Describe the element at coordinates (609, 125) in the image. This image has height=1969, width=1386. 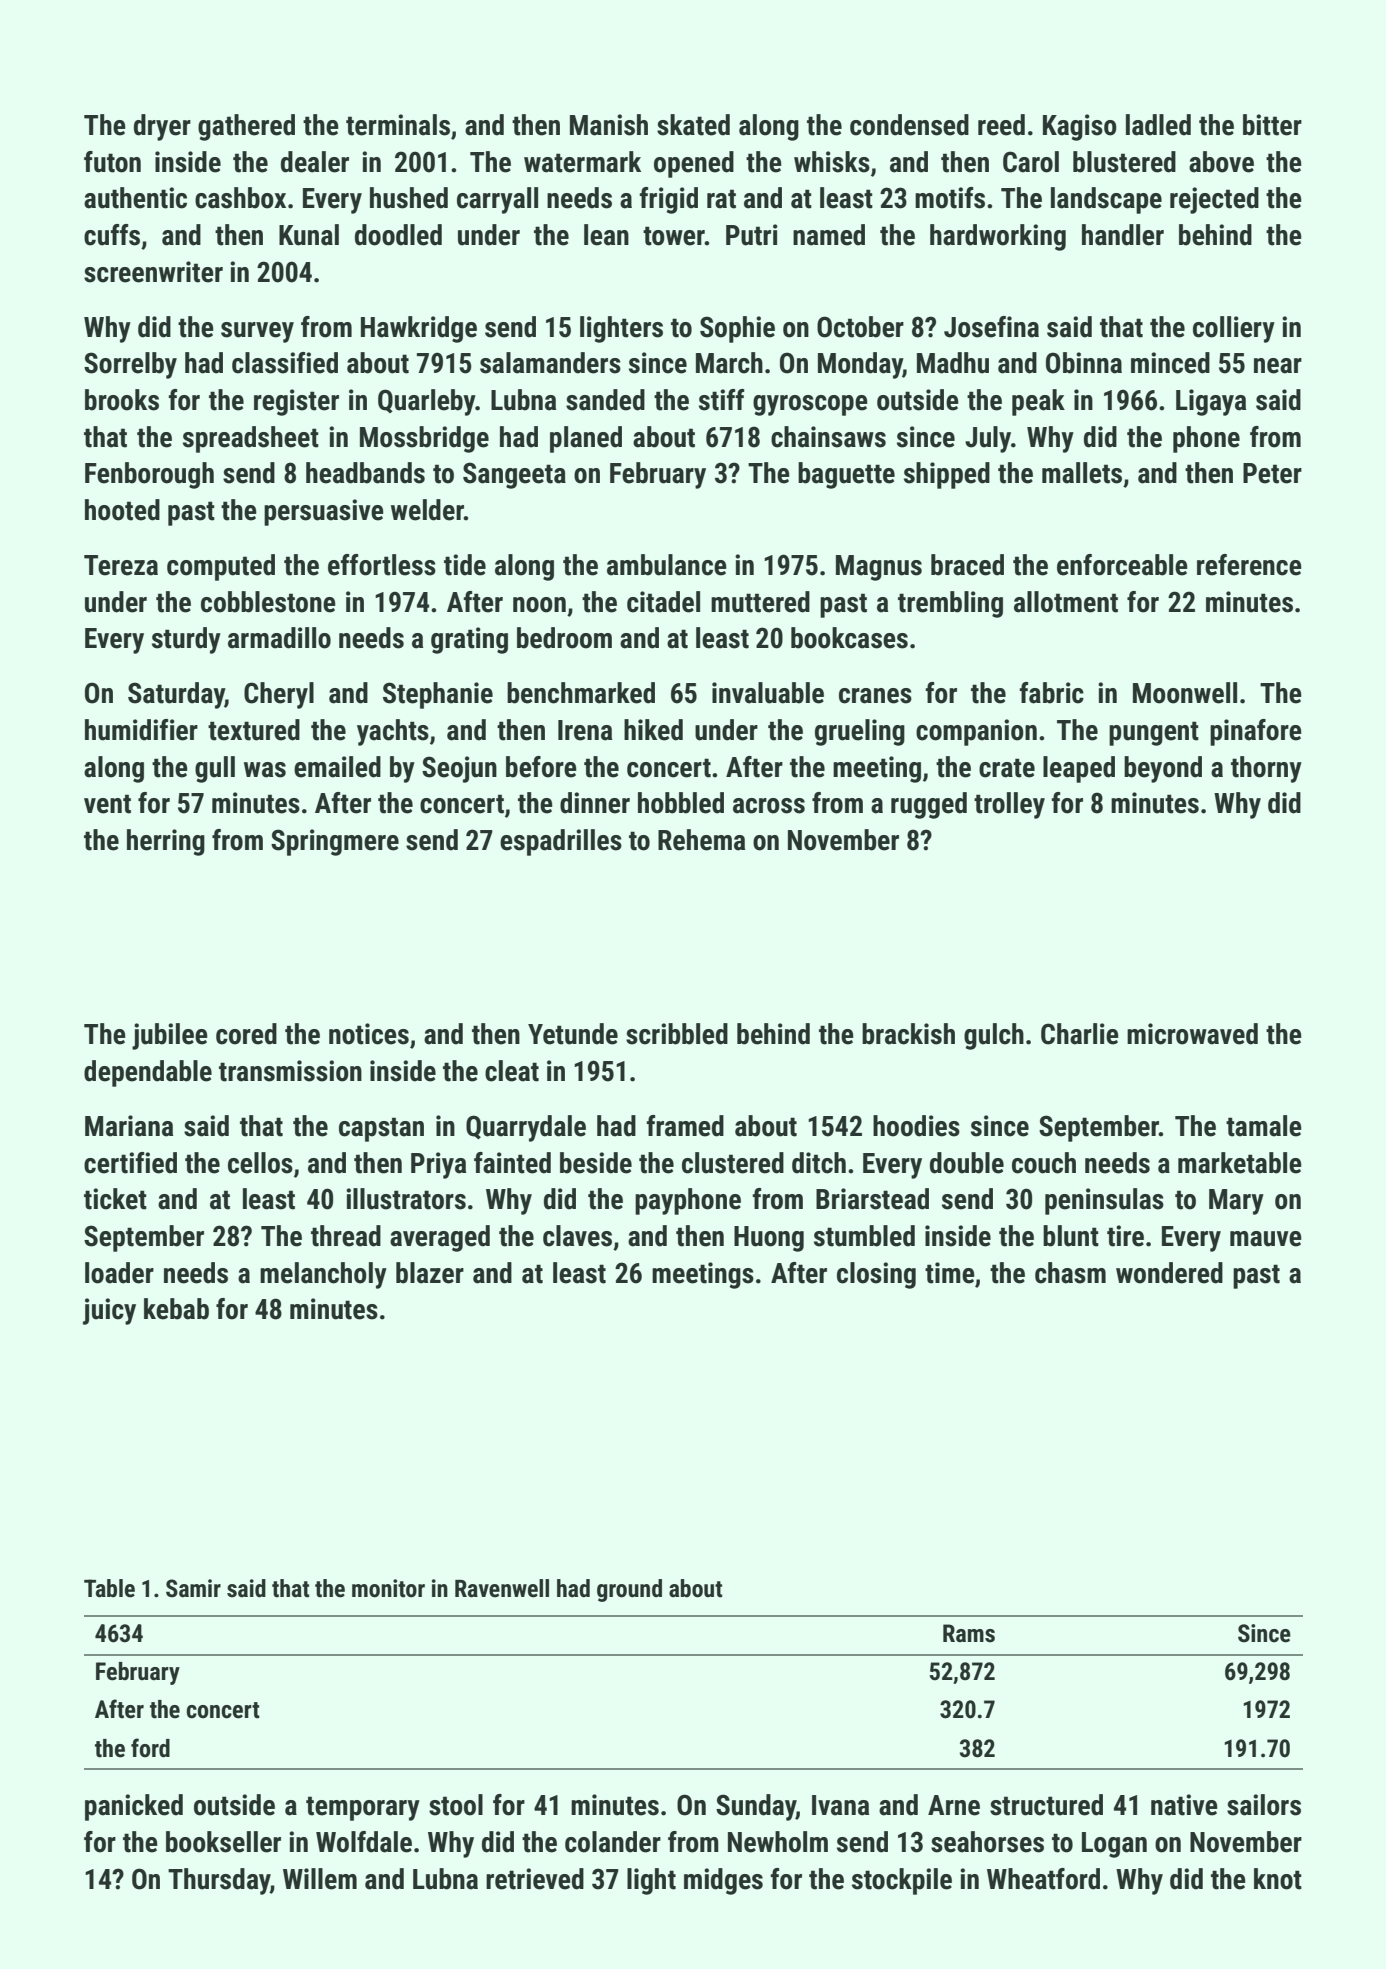
I see `Manish` at that location.
